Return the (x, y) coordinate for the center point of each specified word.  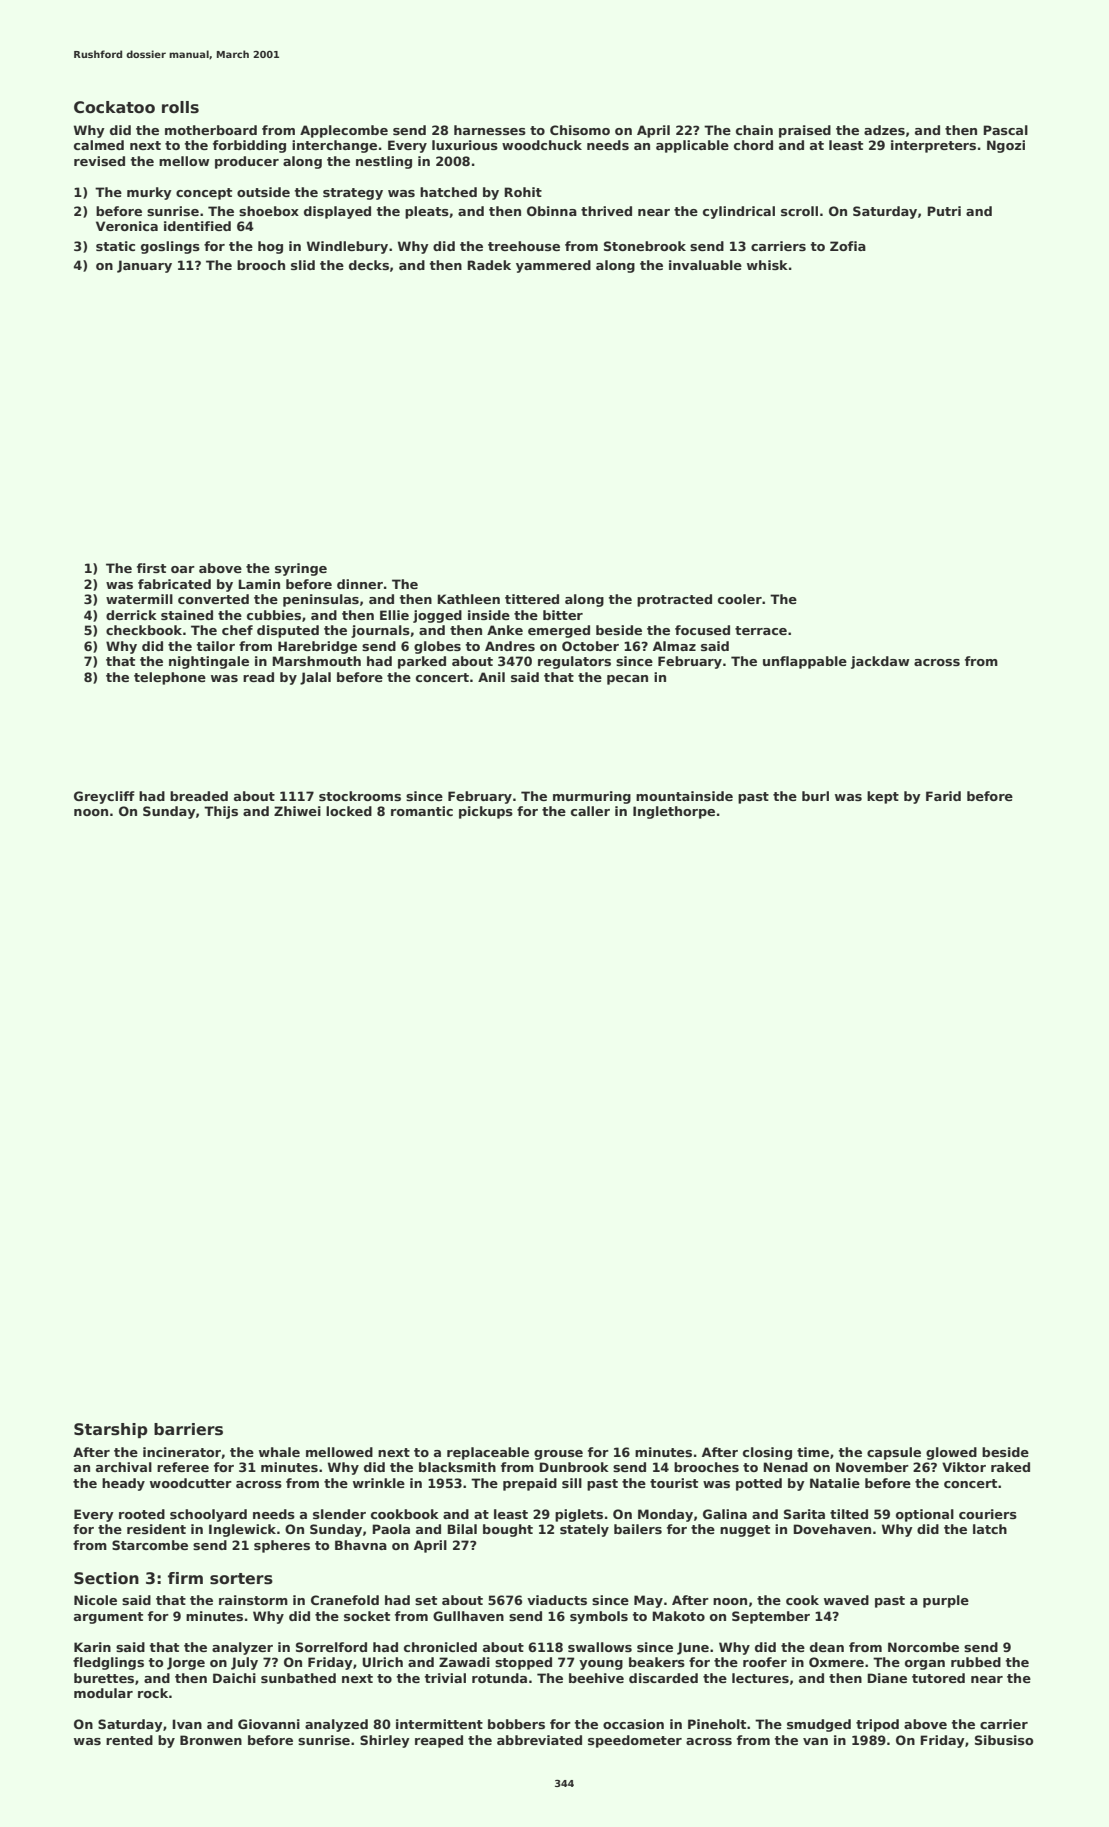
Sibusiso (1004, 1740)
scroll (799, 211)
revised (99, 161)
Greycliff (104, 797)
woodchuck (542, 145)
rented (129, 1740)
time (813, 1452)
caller (590, 811)
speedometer (635, 1741)
